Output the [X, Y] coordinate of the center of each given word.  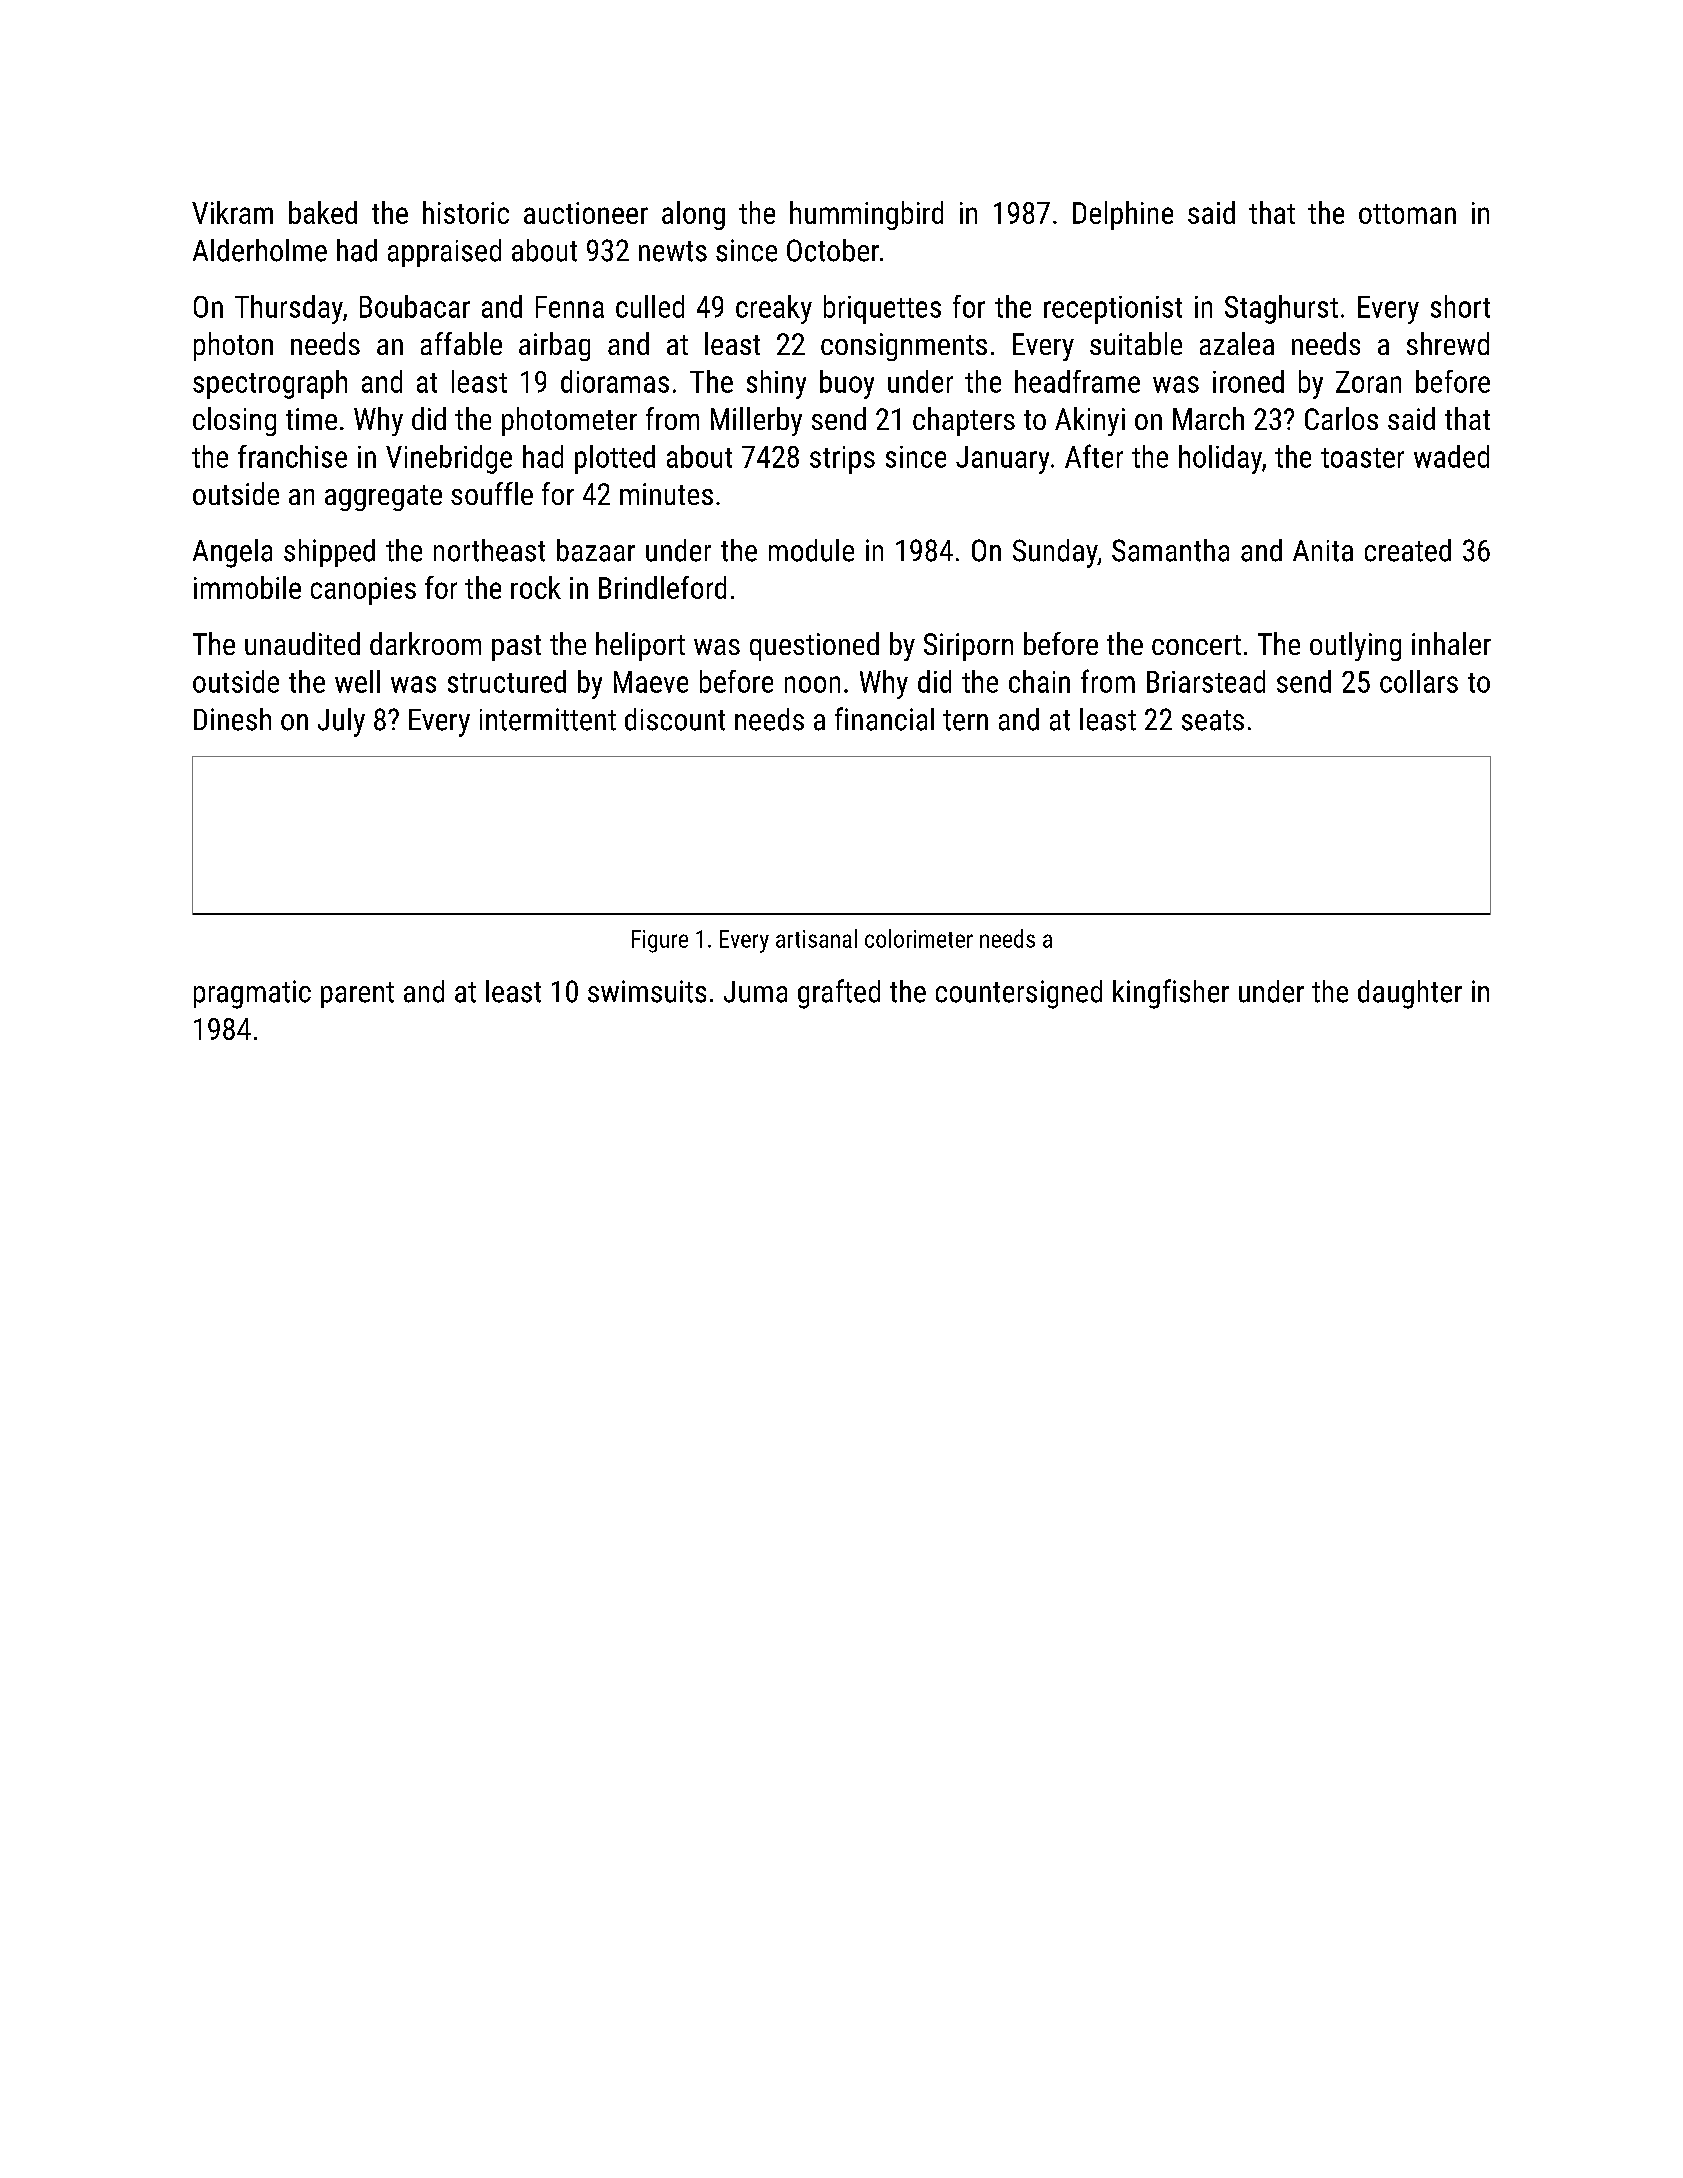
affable [461, 343]
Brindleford [662, 587]
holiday [1220, 459]
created [1408, 550]
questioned [814, 646]
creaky [774, 309]
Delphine [1123, 215]
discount [675, 719]
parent [357, 995]
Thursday [289, 309]
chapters [964, 421]
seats [1213, 720]
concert [1196, 645]
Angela [232, 553]
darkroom [425, 643]
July [341, 722]
